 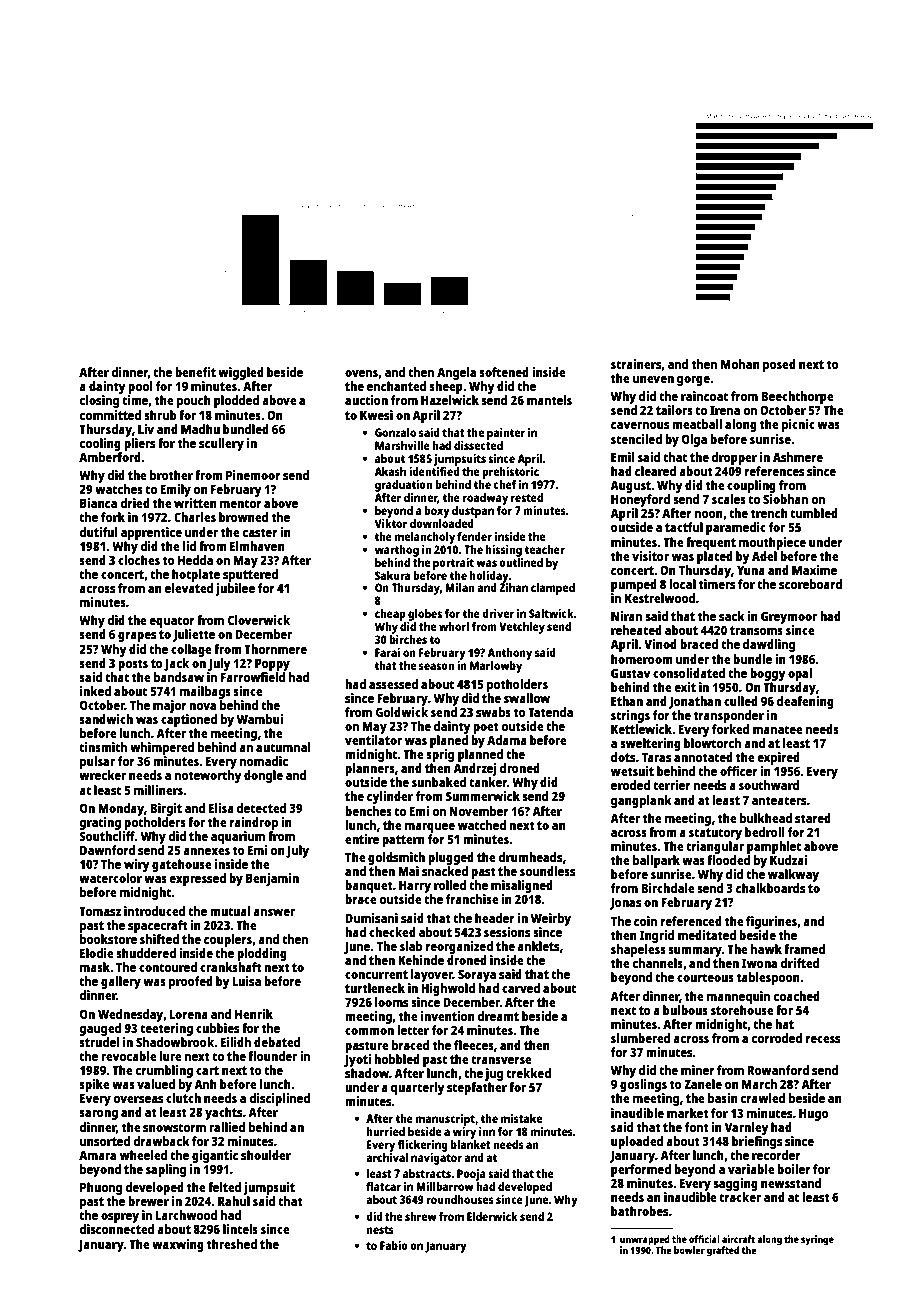 I want to click on jug, so click(x=494, y=1074).
